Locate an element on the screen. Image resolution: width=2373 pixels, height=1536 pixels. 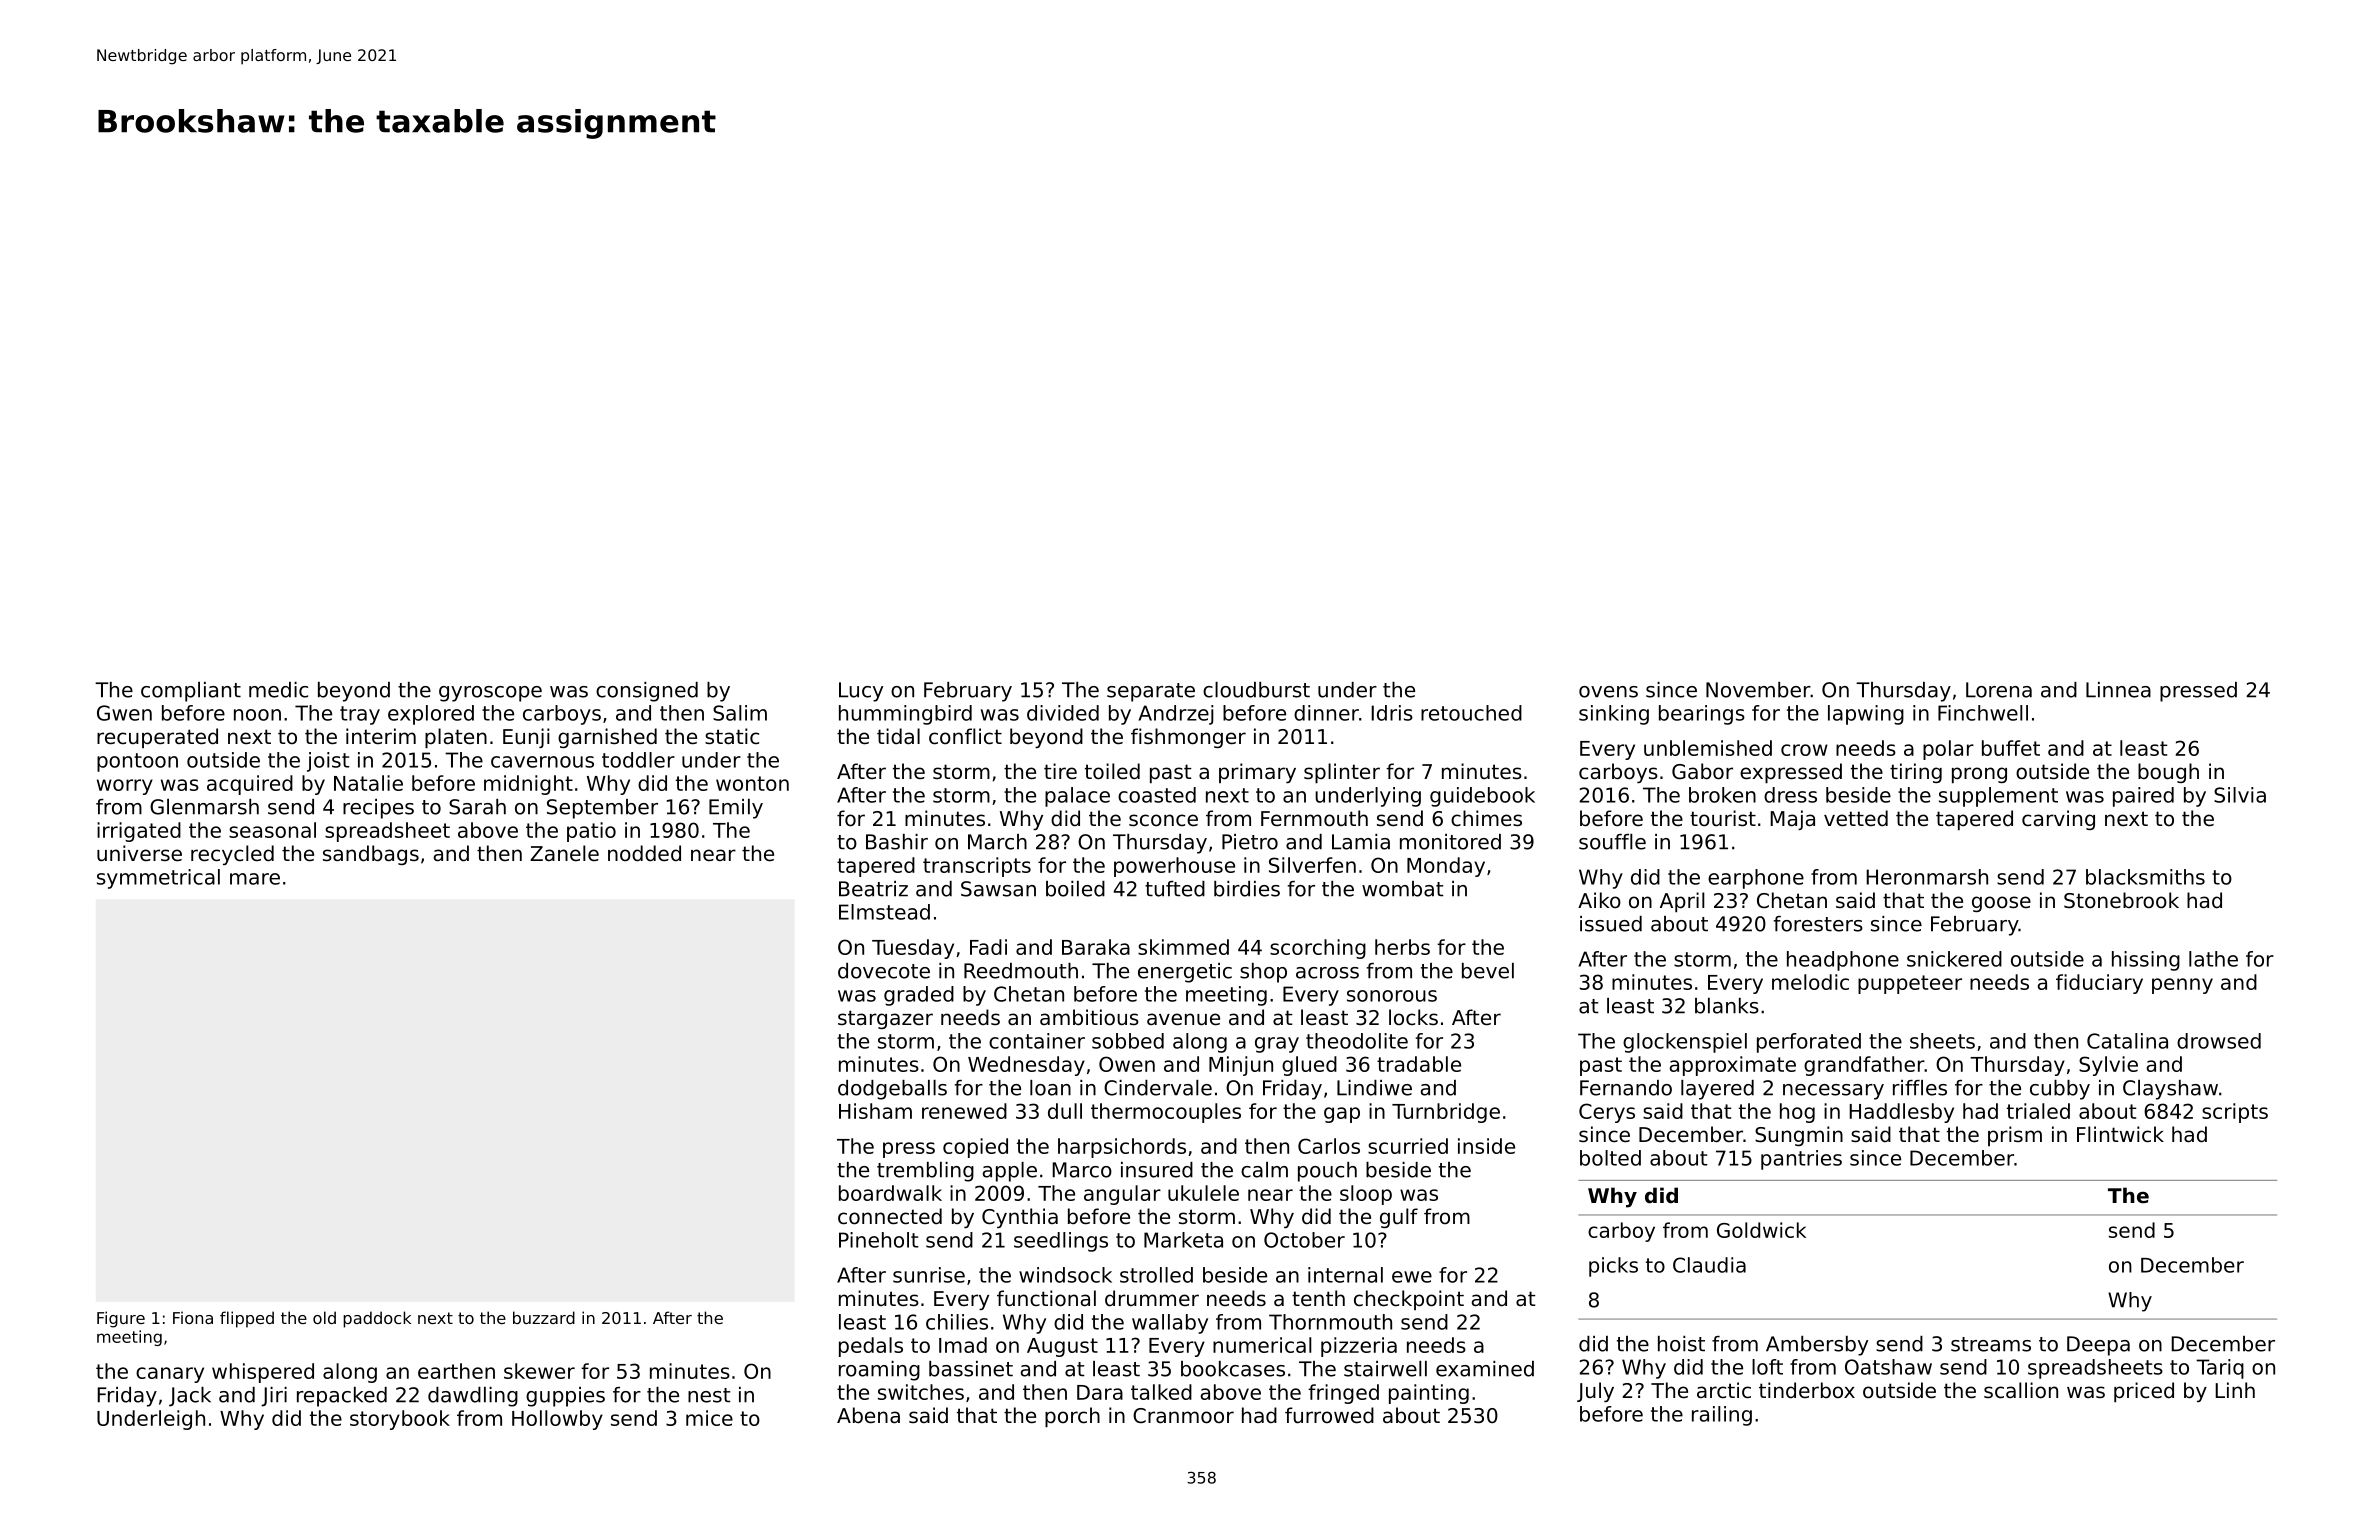
wombat is located at coordinates (1403, 889).
